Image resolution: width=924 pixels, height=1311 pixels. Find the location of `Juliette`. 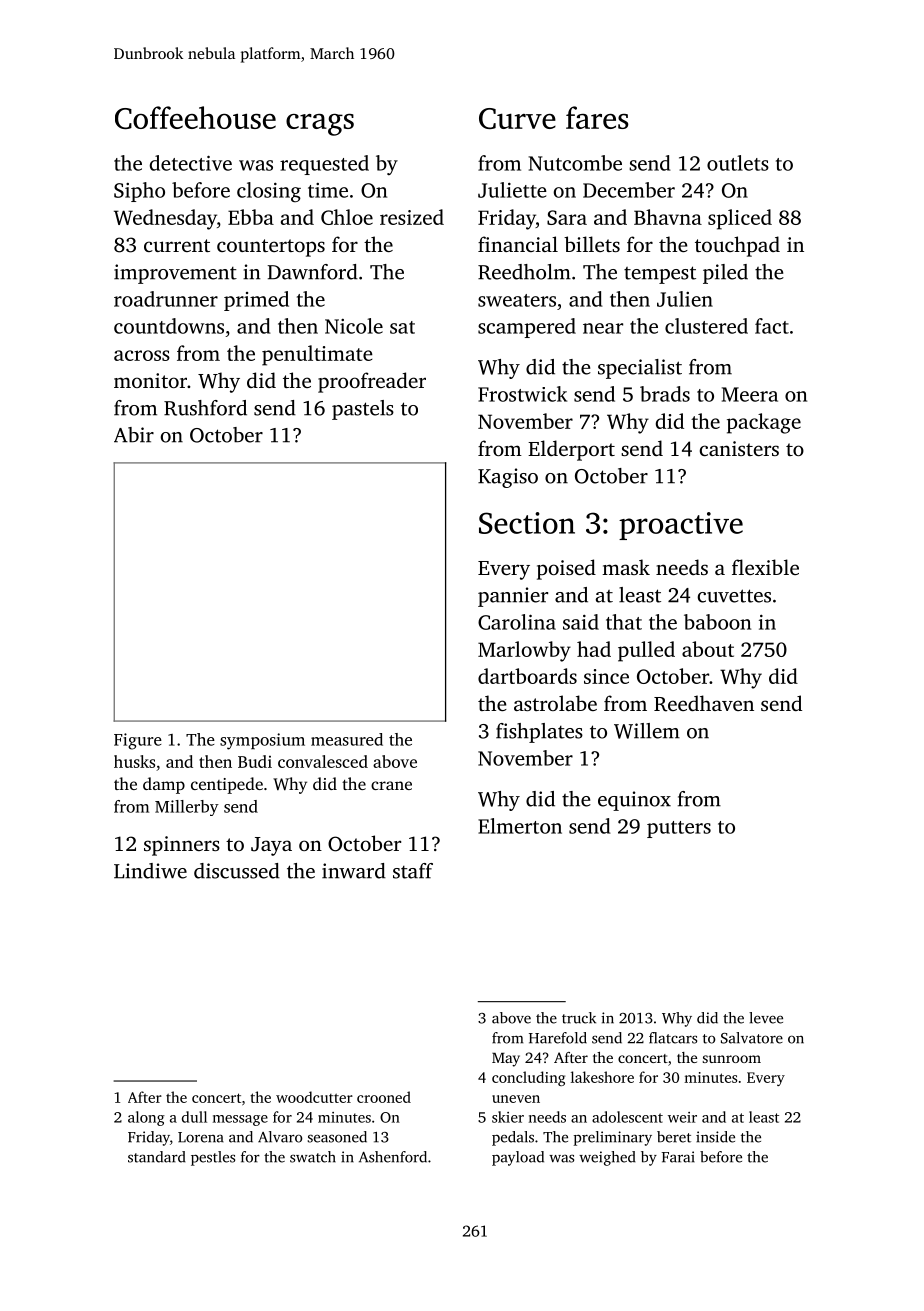

Juliette is located at coordinates (512, 190).
